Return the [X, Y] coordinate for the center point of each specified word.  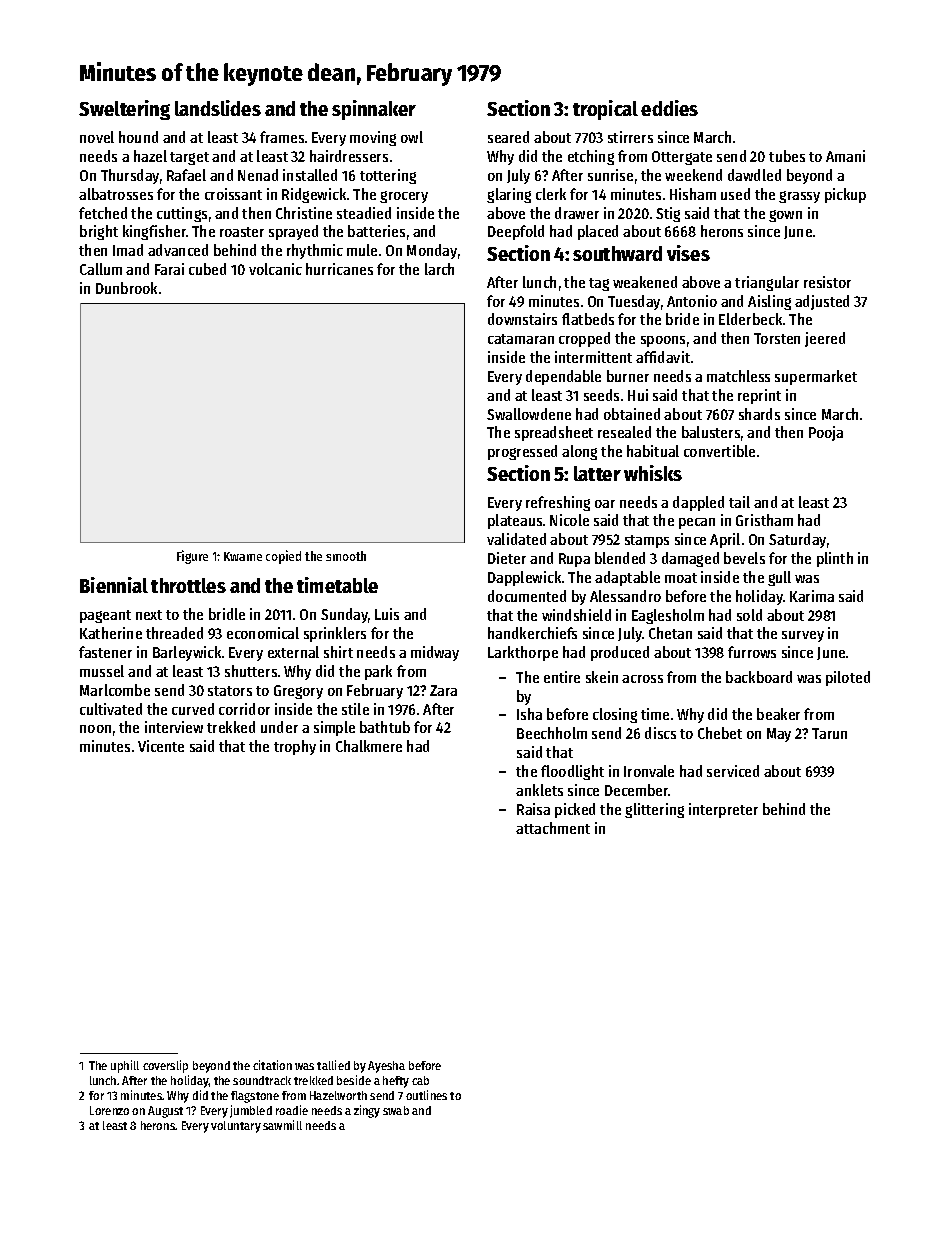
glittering [654, 810]
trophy [295, 747]
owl [412, 137]
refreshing [558, 503]
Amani [845, 156]
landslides [218, 108]
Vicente [161, 746]
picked [575, 810]
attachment [553, 828]
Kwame [243, 556]
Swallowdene [529, 414]
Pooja [826, 433]
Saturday [797, 540]
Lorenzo [109, 1110]
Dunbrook [126, 288]
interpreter [723, 810]
